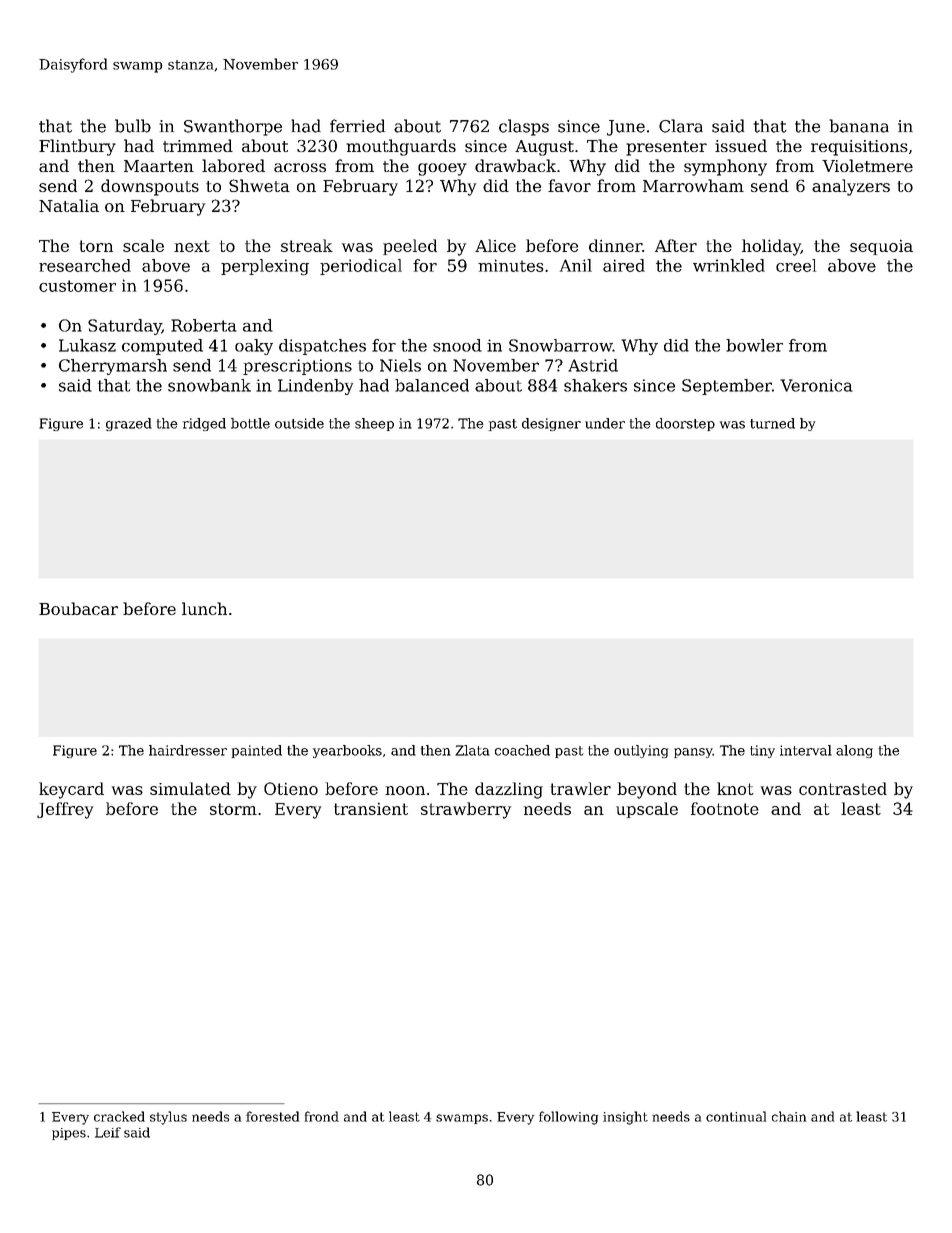  I want to click on Boubacar, so click(78, 608).
